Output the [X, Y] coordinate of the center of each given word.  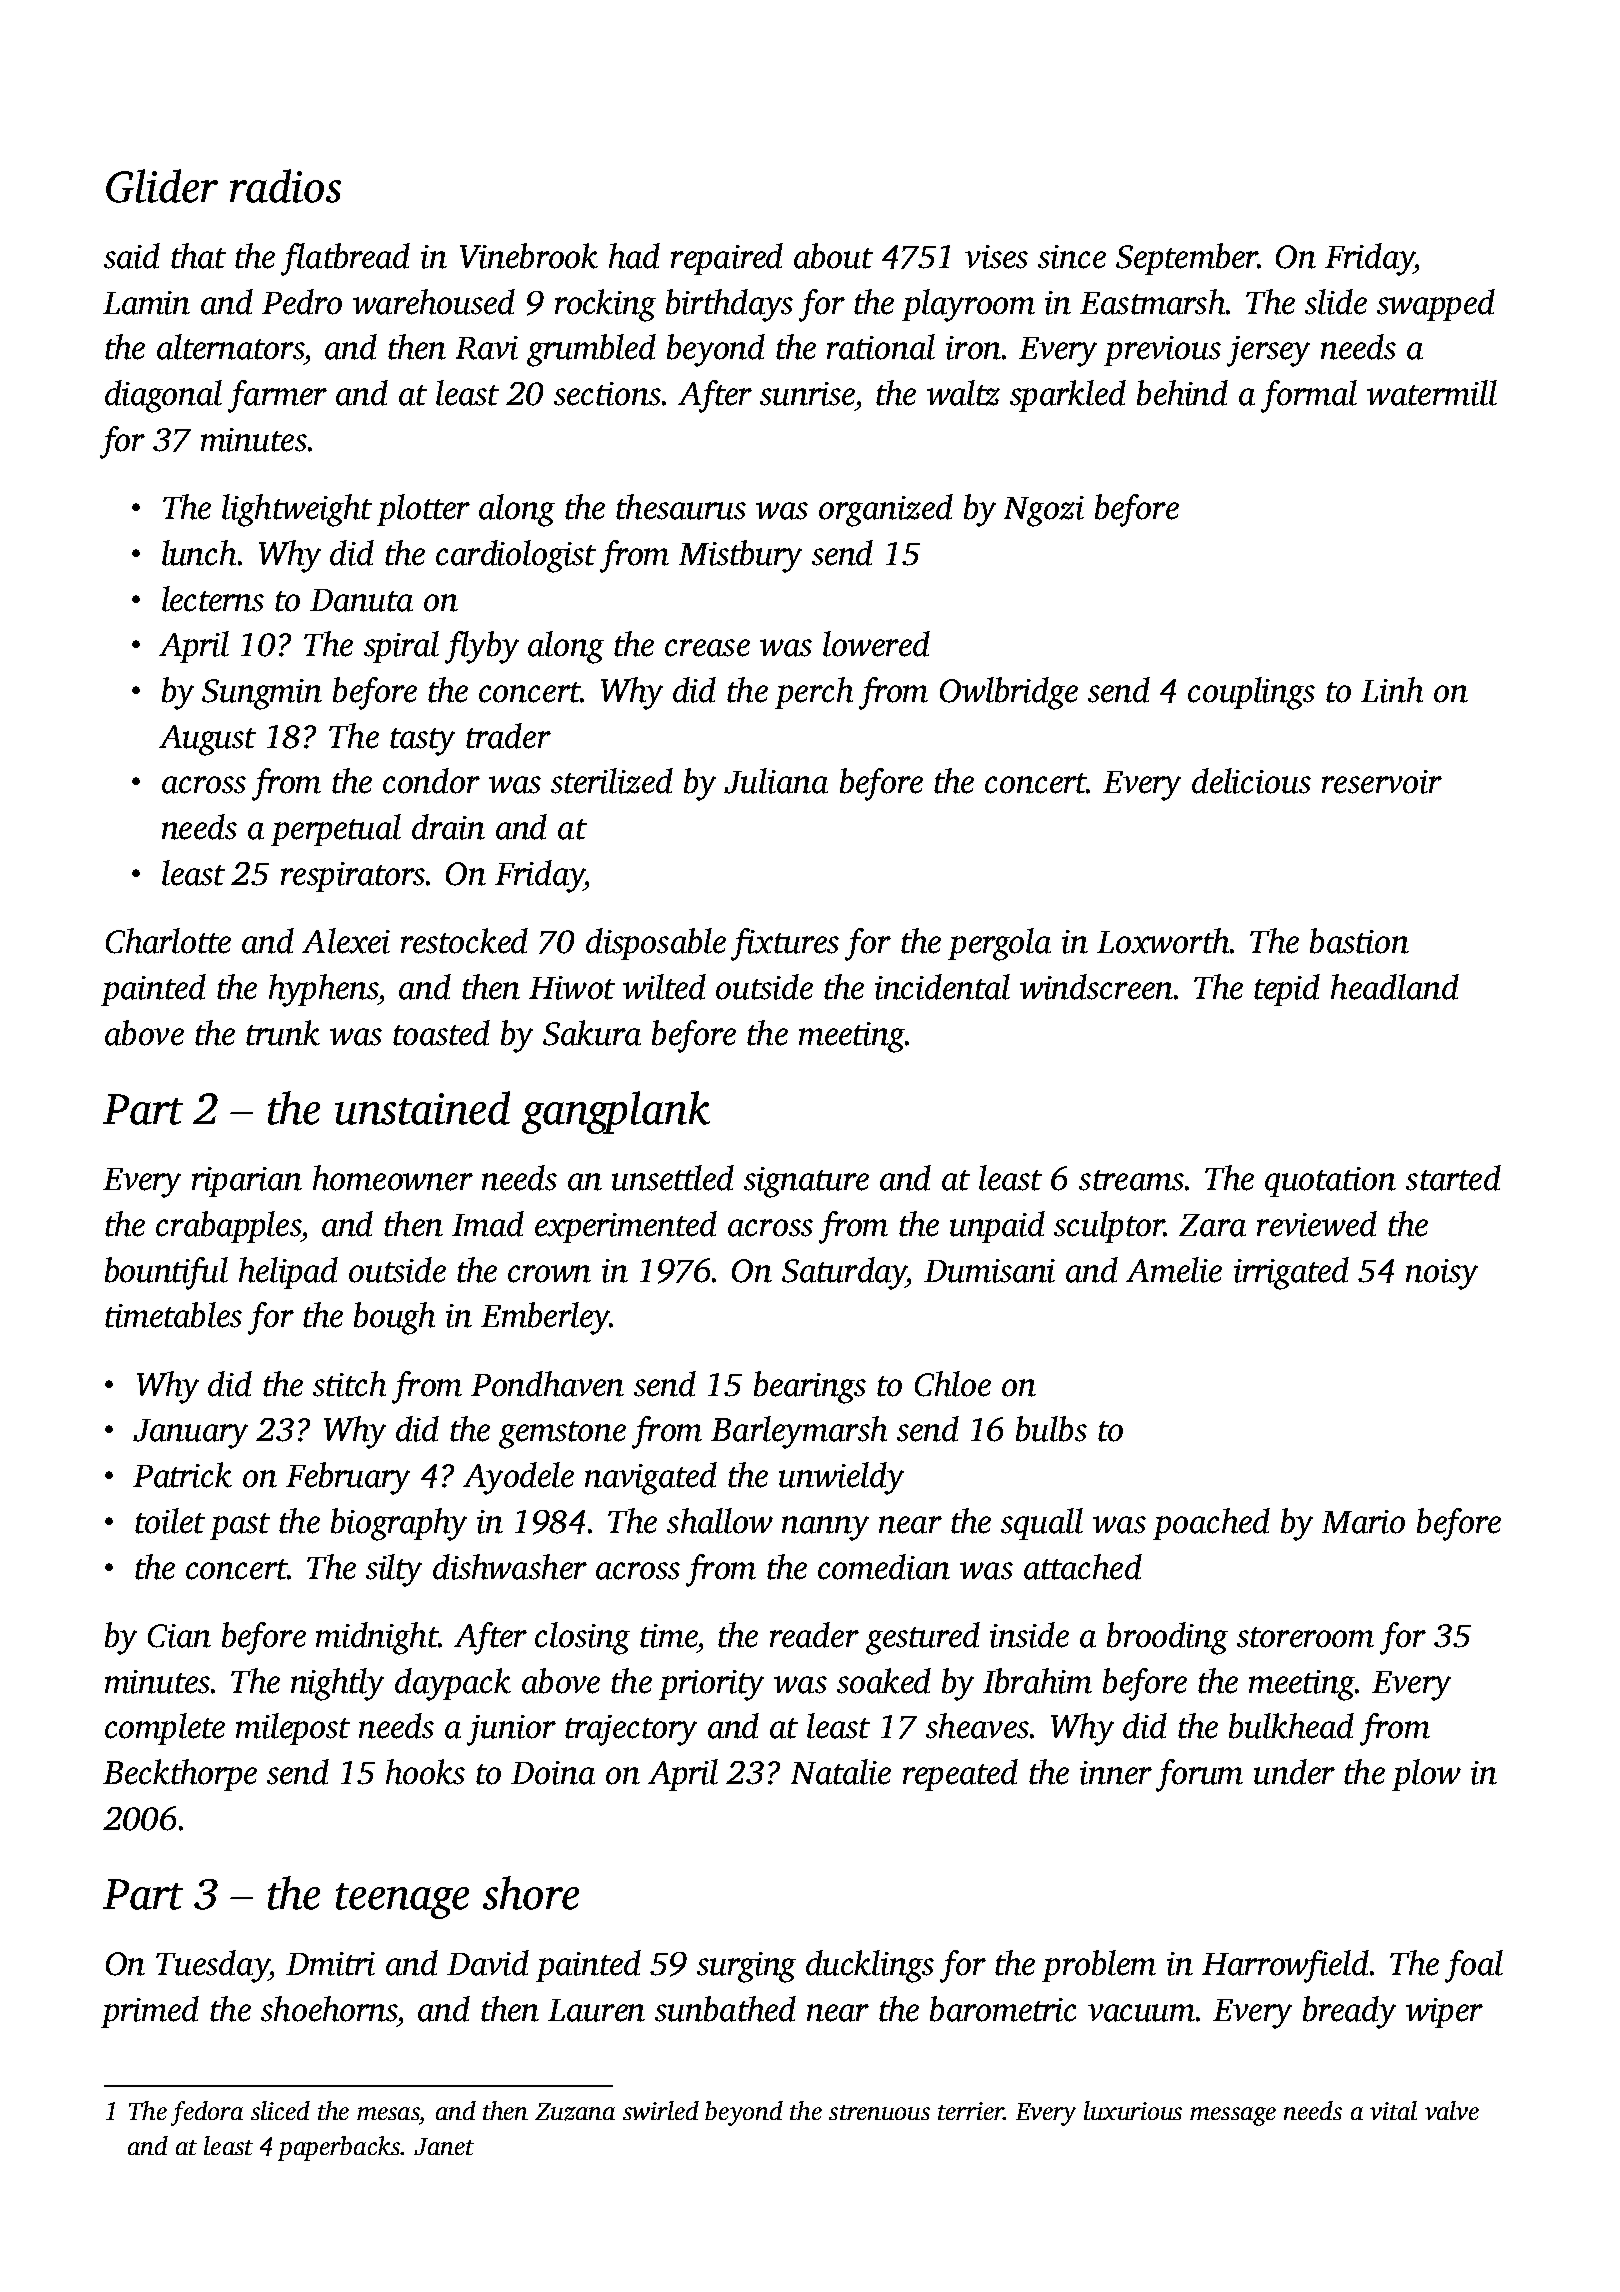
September [1187, 259]
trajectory [631, 1730]
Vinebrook [529, 256]
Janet [444, 2146]
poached [1211, 1524]
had [634, 256]
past [240, 1526]
